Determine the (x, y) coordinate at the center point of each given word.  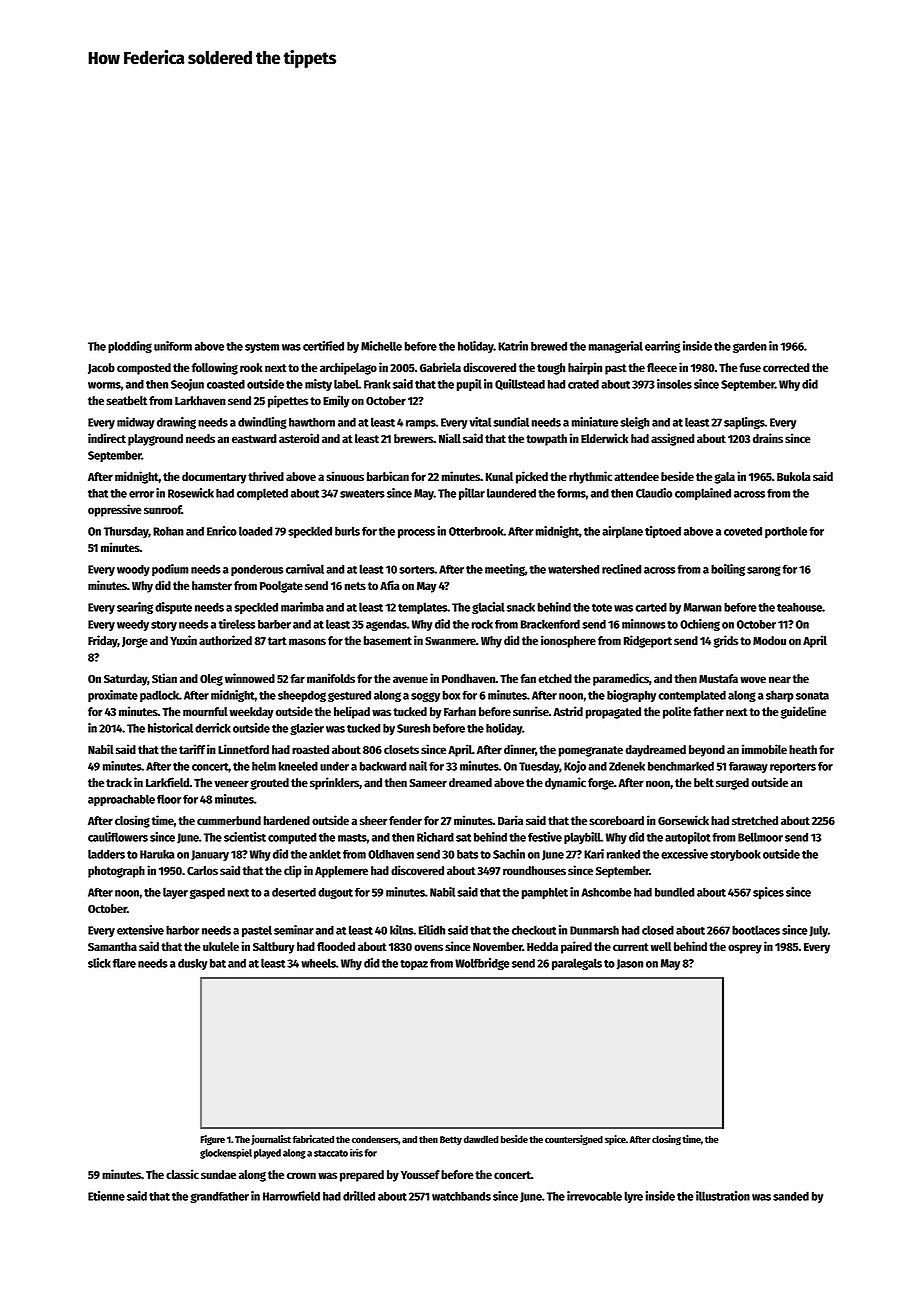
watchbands (461, 1196)
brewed (549, 346)
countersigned (574, 1140)
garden (750, 347)
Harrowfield (291, 1196)
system (262, 348)
